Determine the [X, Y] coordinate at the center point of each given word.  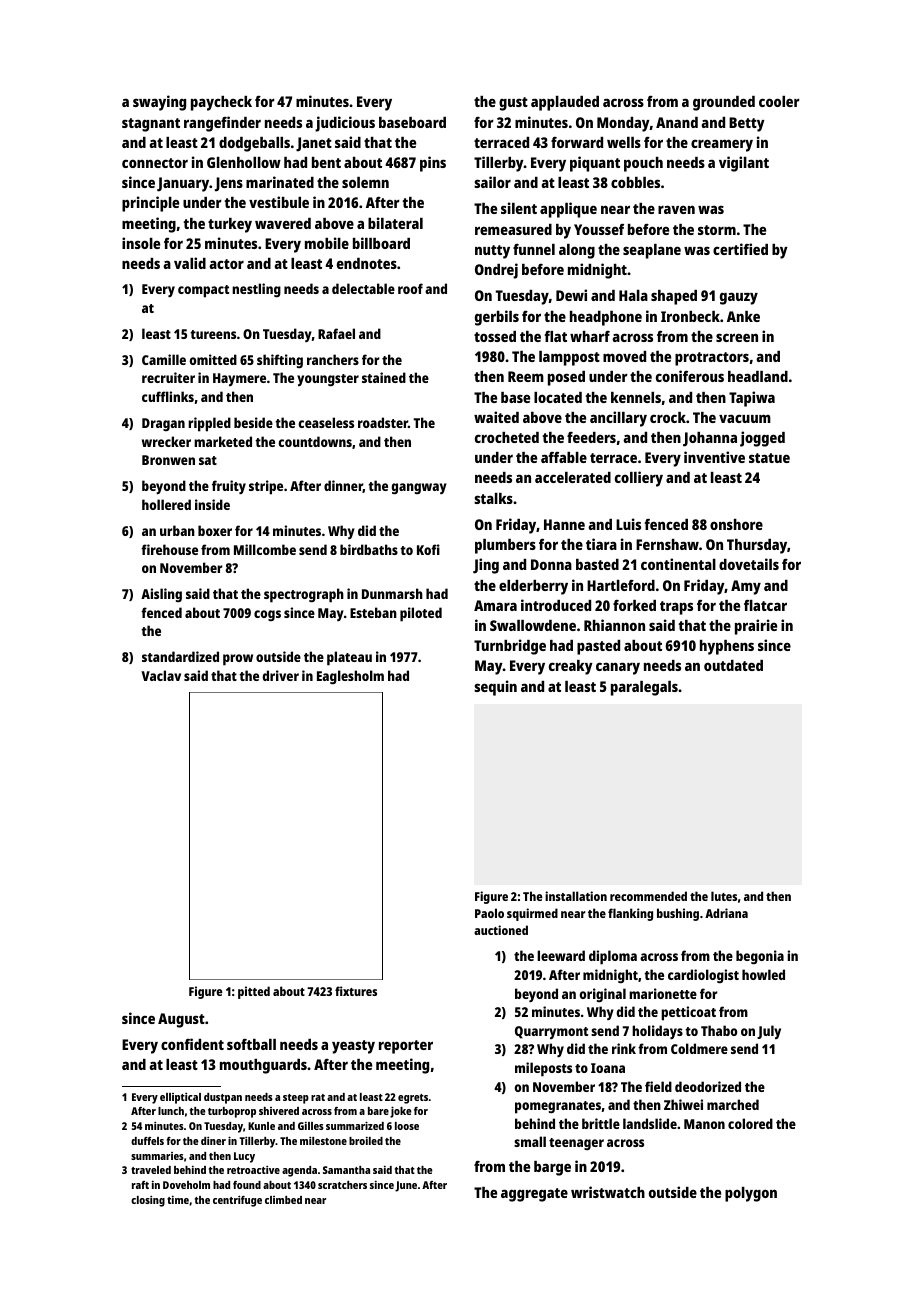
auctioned [501, 930]
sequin [495, 688]
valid [190, 263]
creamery [722, 145]
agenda [299, 1171]
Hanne [564, 524]
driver [280, 675]
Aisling [161, 595]
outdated [733, 665]
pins [433, 164]
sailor [492, 182]
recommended [648, 896]
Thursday [757, 546]
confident [192, 1044]
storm [717, 230]
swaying [159, 103]
